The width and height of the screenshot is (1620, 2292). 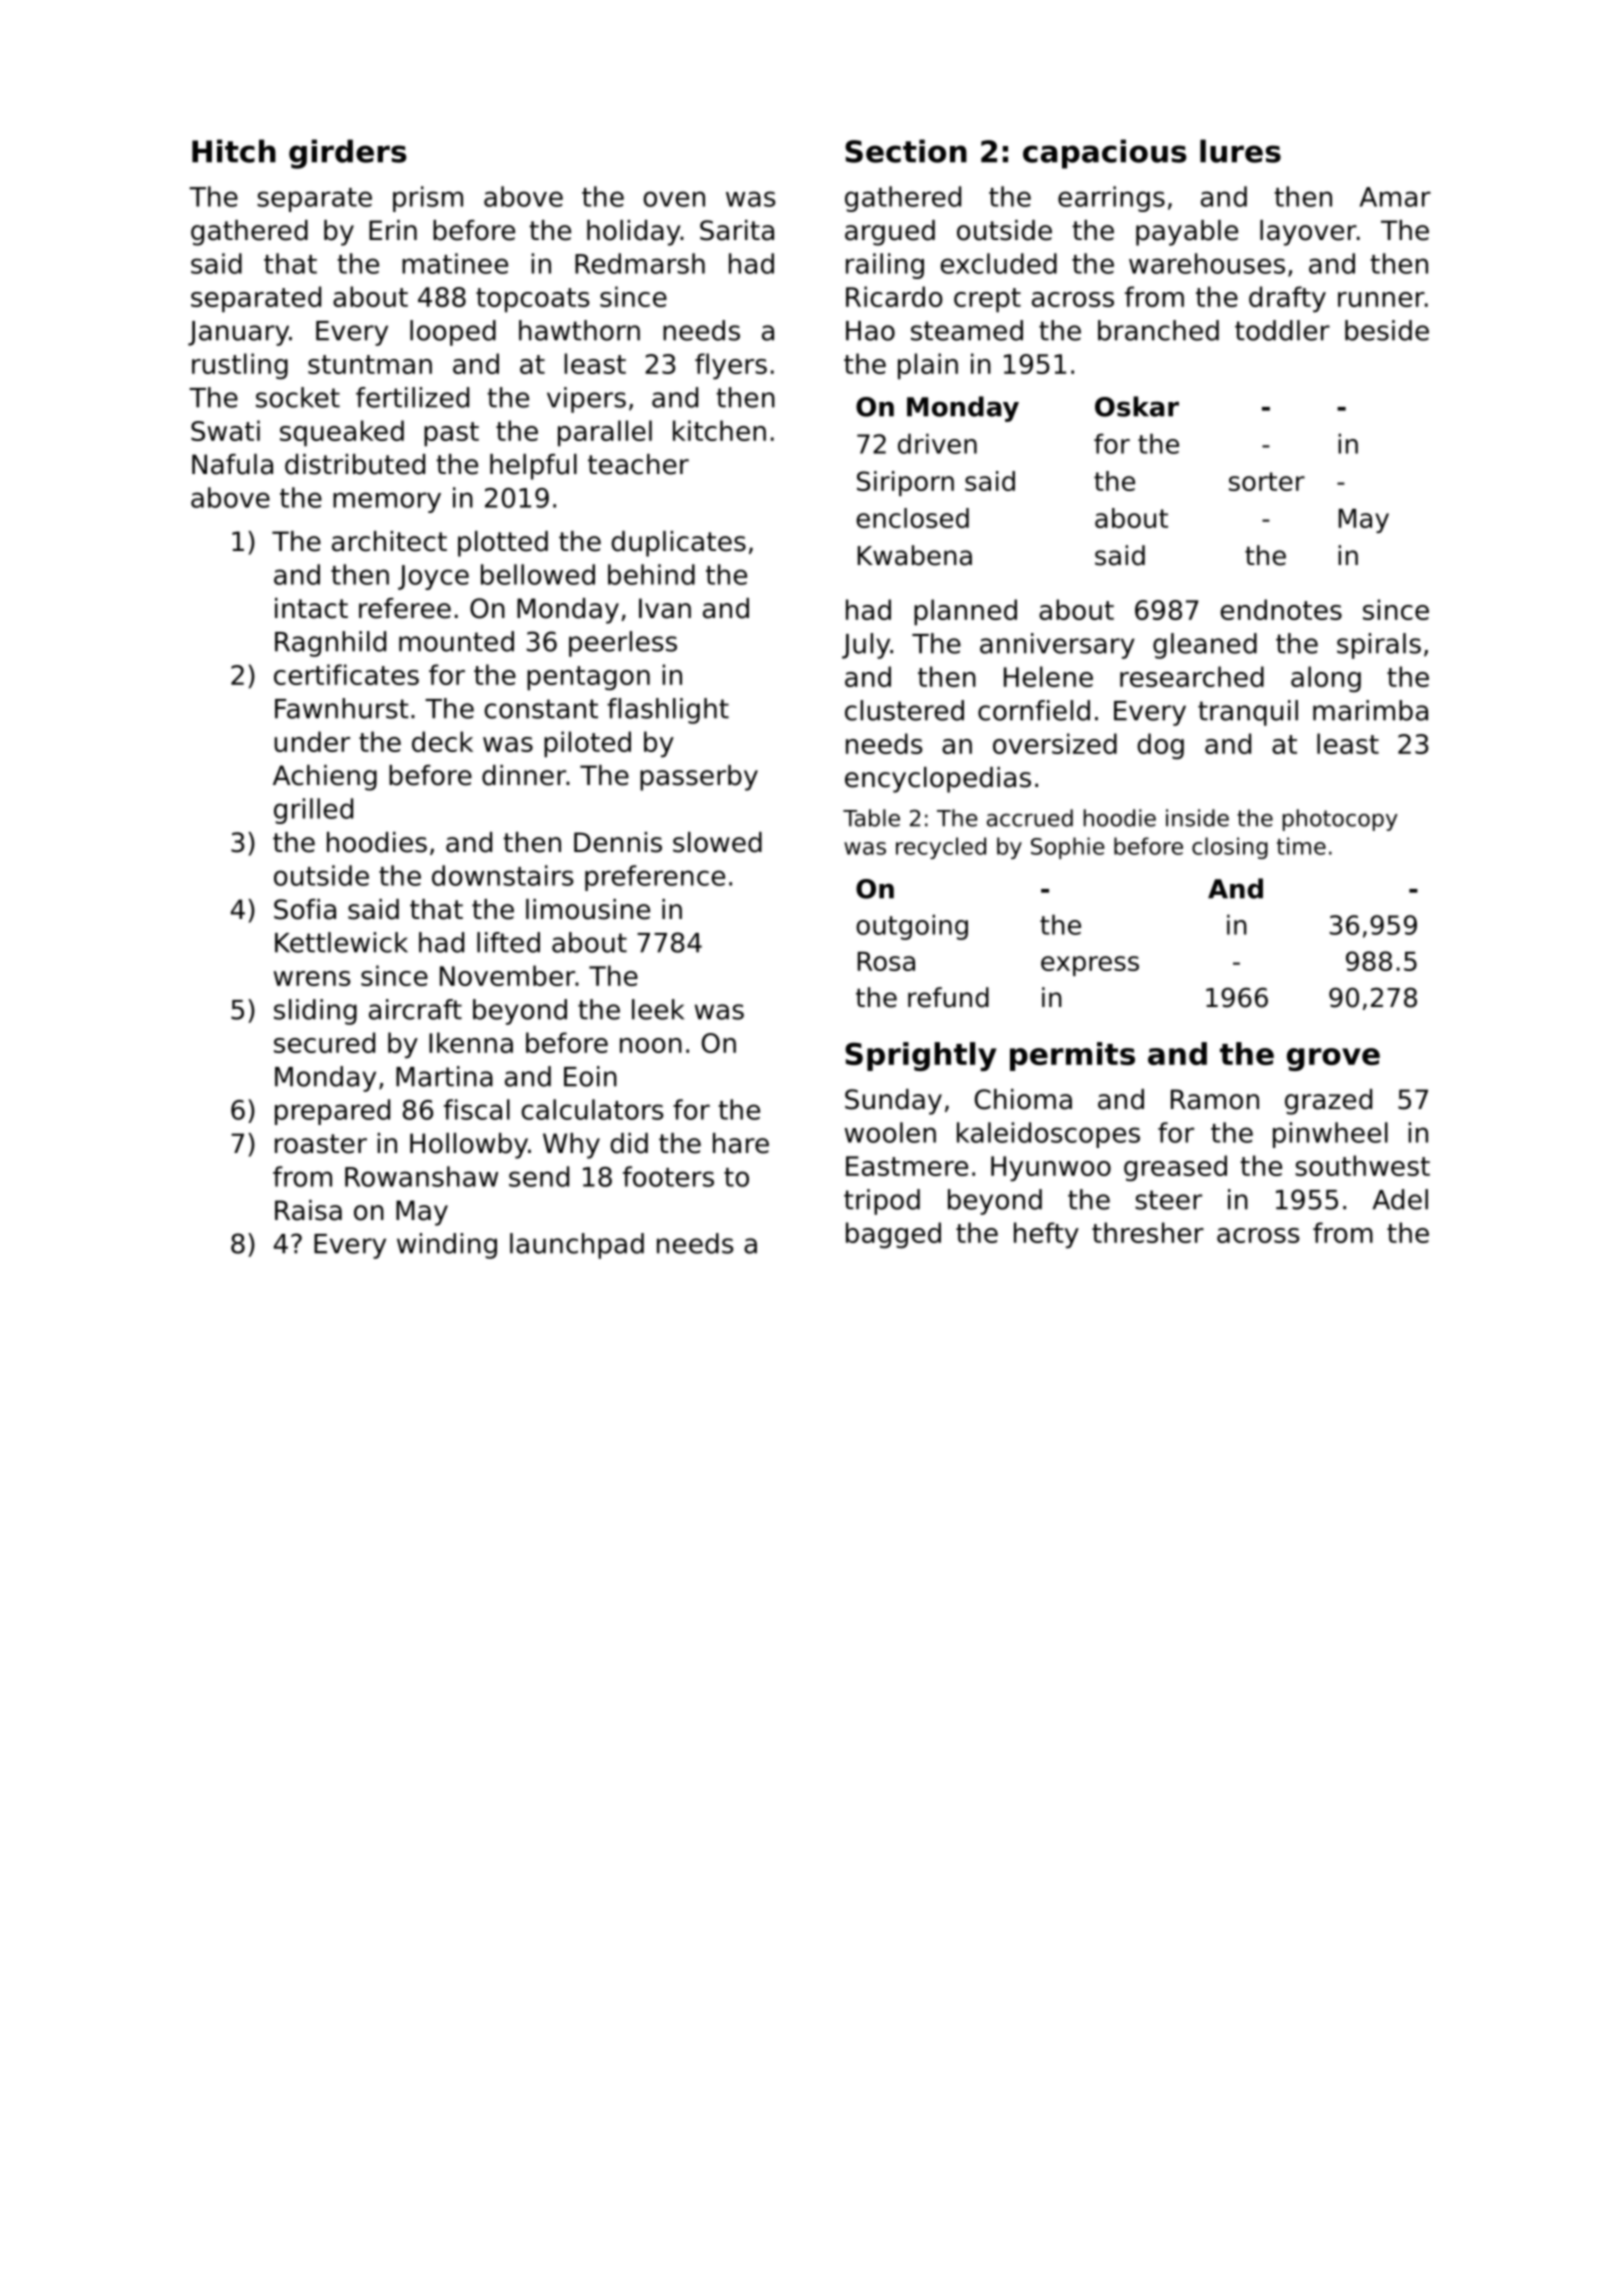 What do you see at coordinates (577, 1246) in the screenshot?
I see `launchpad` at bounding box center [577, 1246].
